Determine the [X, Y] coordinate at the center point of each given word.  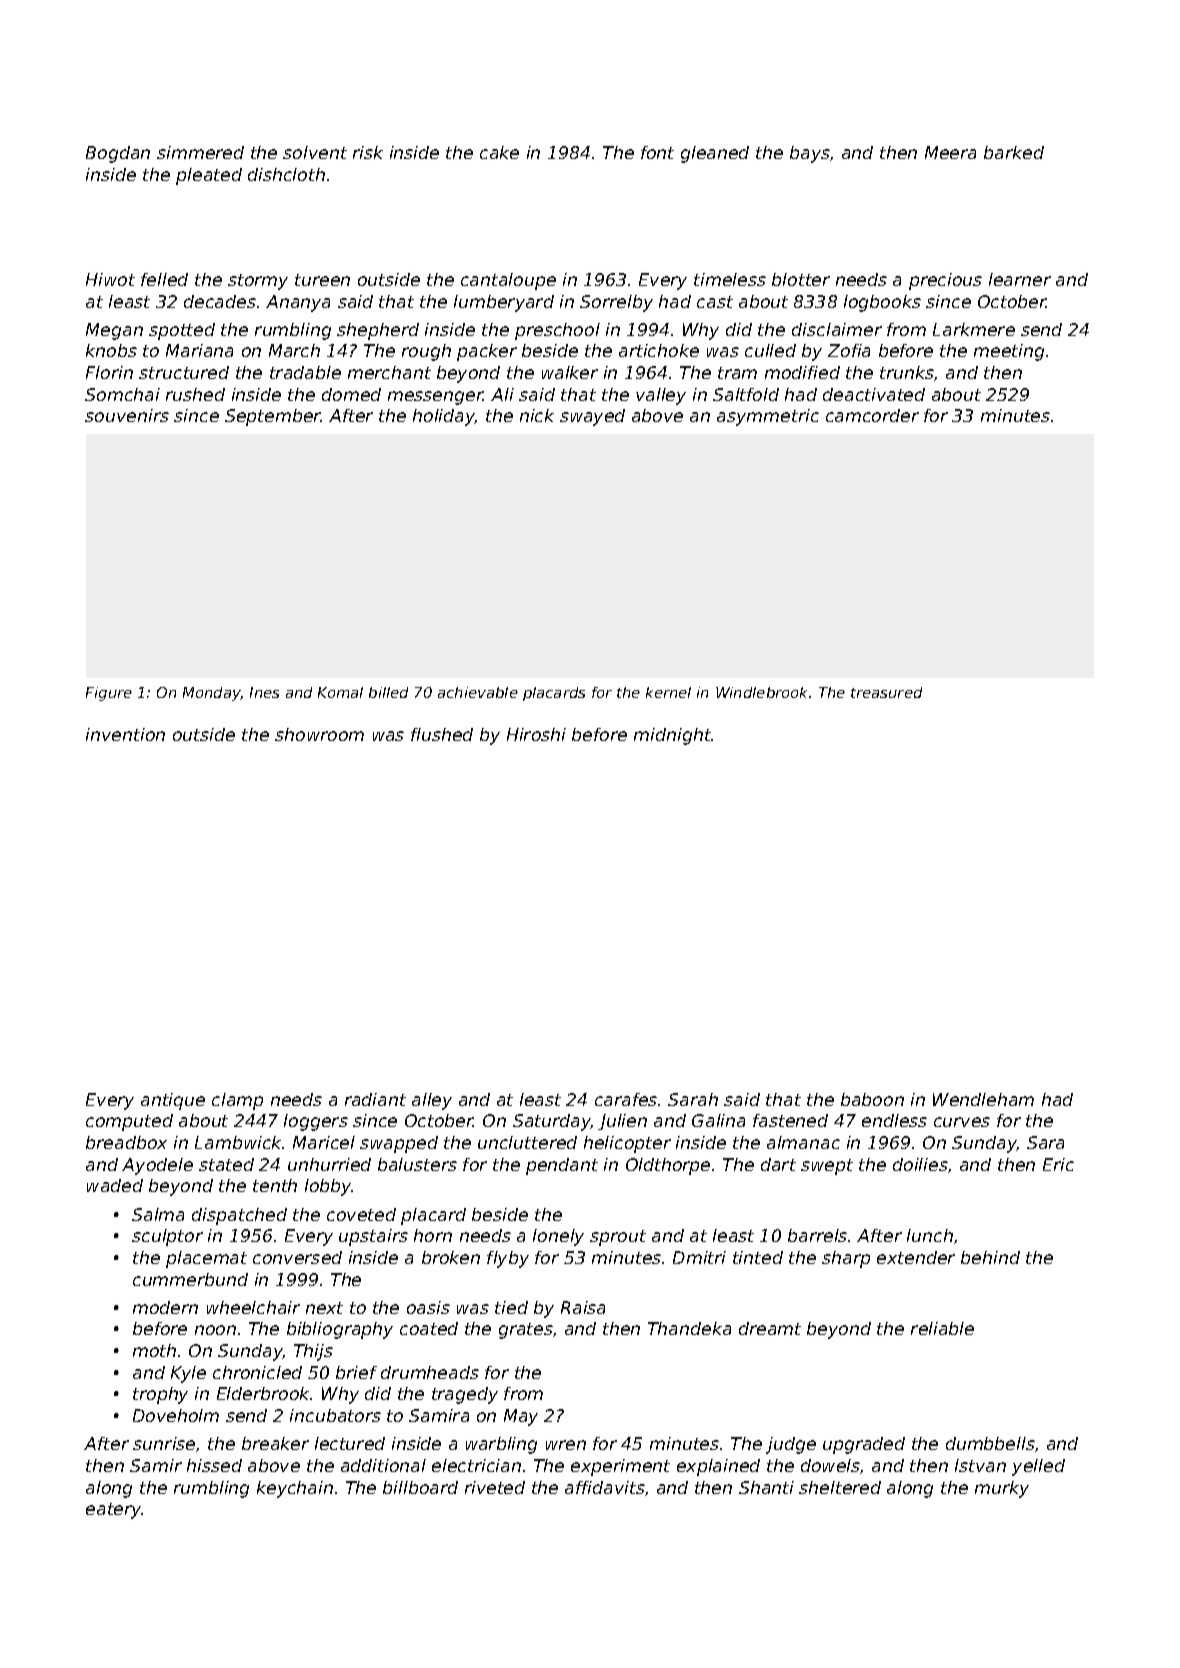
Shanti [766, 1487]
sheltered [840, 1487]
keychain [295, 1489]
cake [499, 152]
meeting [1009, 352]
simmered [200, 152]
